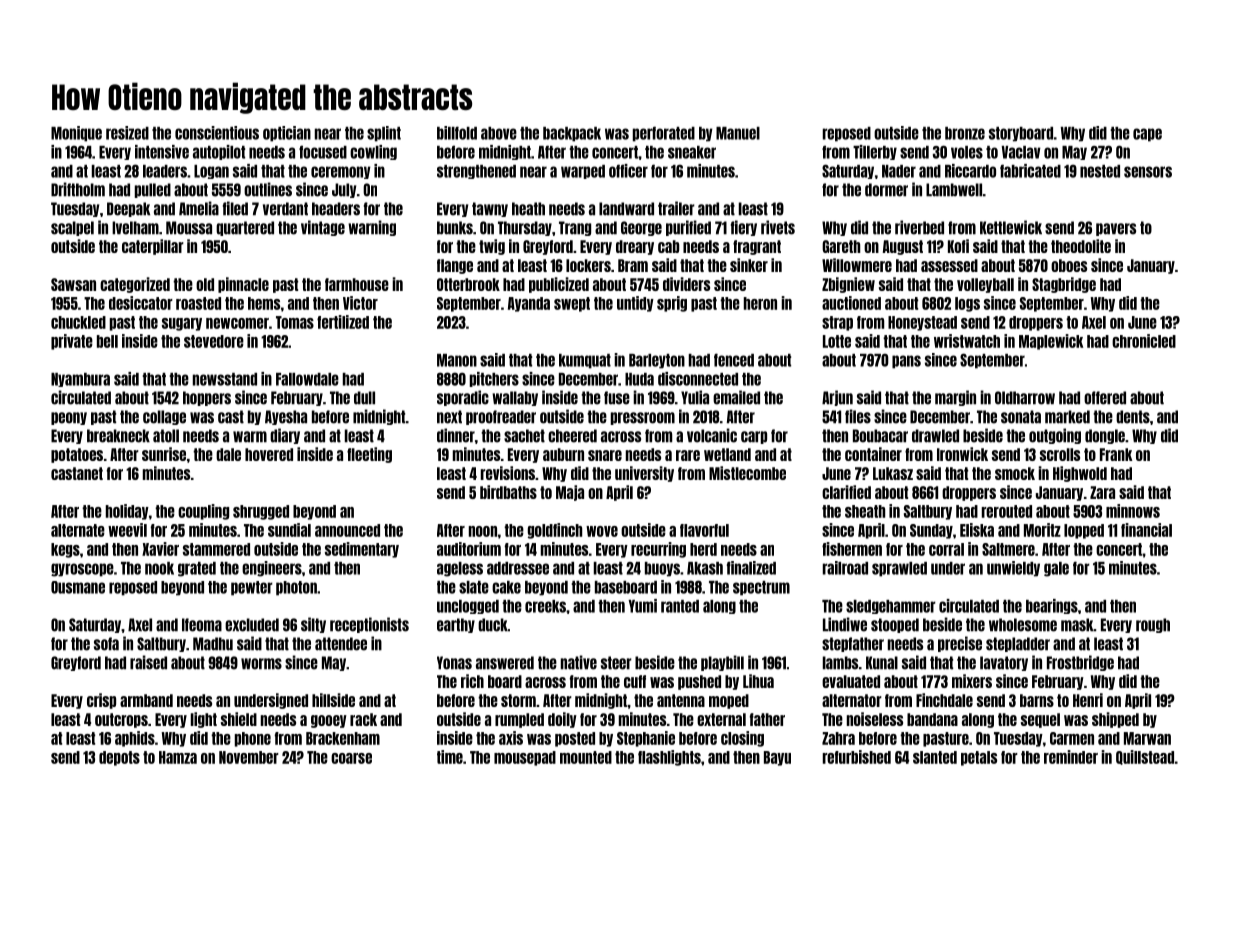  Describe the element at coordinates (164, 454) in the screenshot. I see `sunrise` at that location.
